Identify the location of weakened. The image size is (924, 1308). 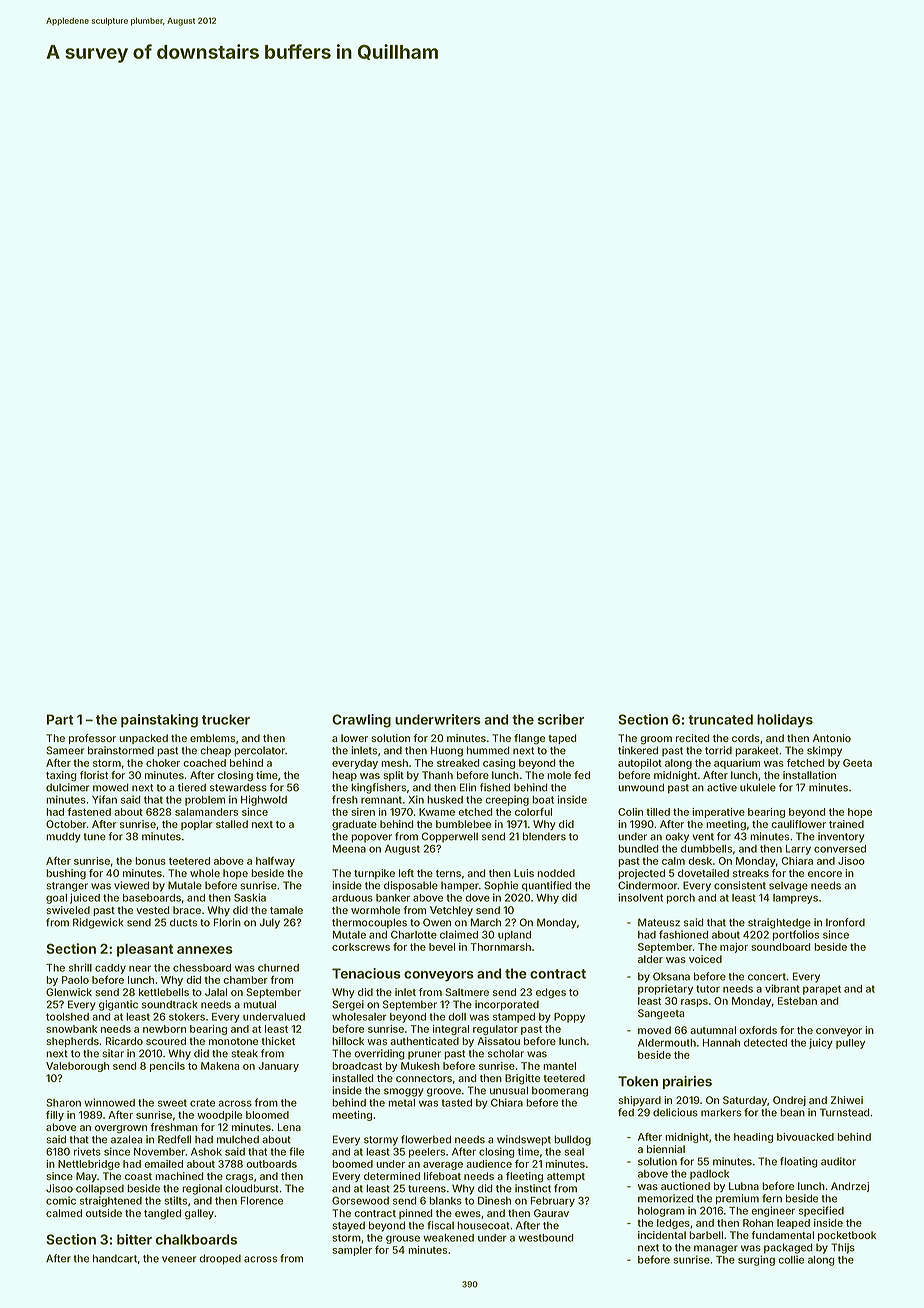
(448, 1238).
